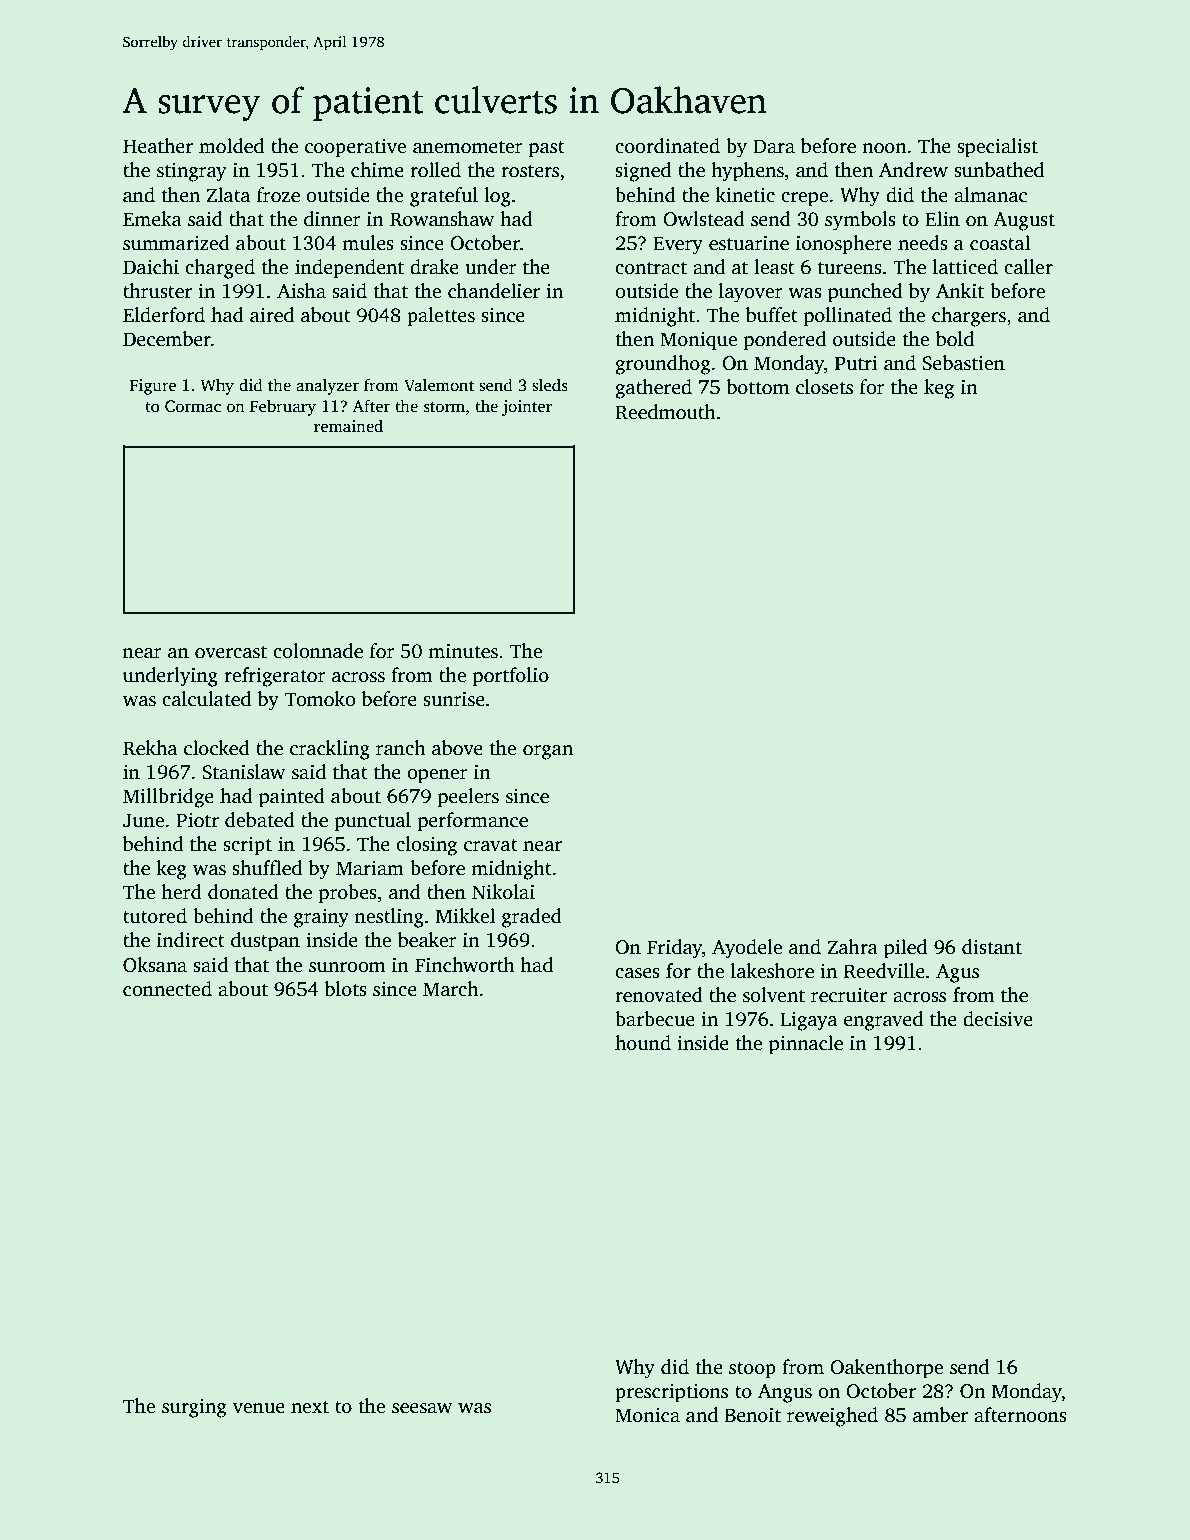 Image resolution: width=1190 pixels, height=1540 pixels. What do you see at coordinates (651, 268) in the screenshot?
I see `contract` at bounding box center [651, 268].
